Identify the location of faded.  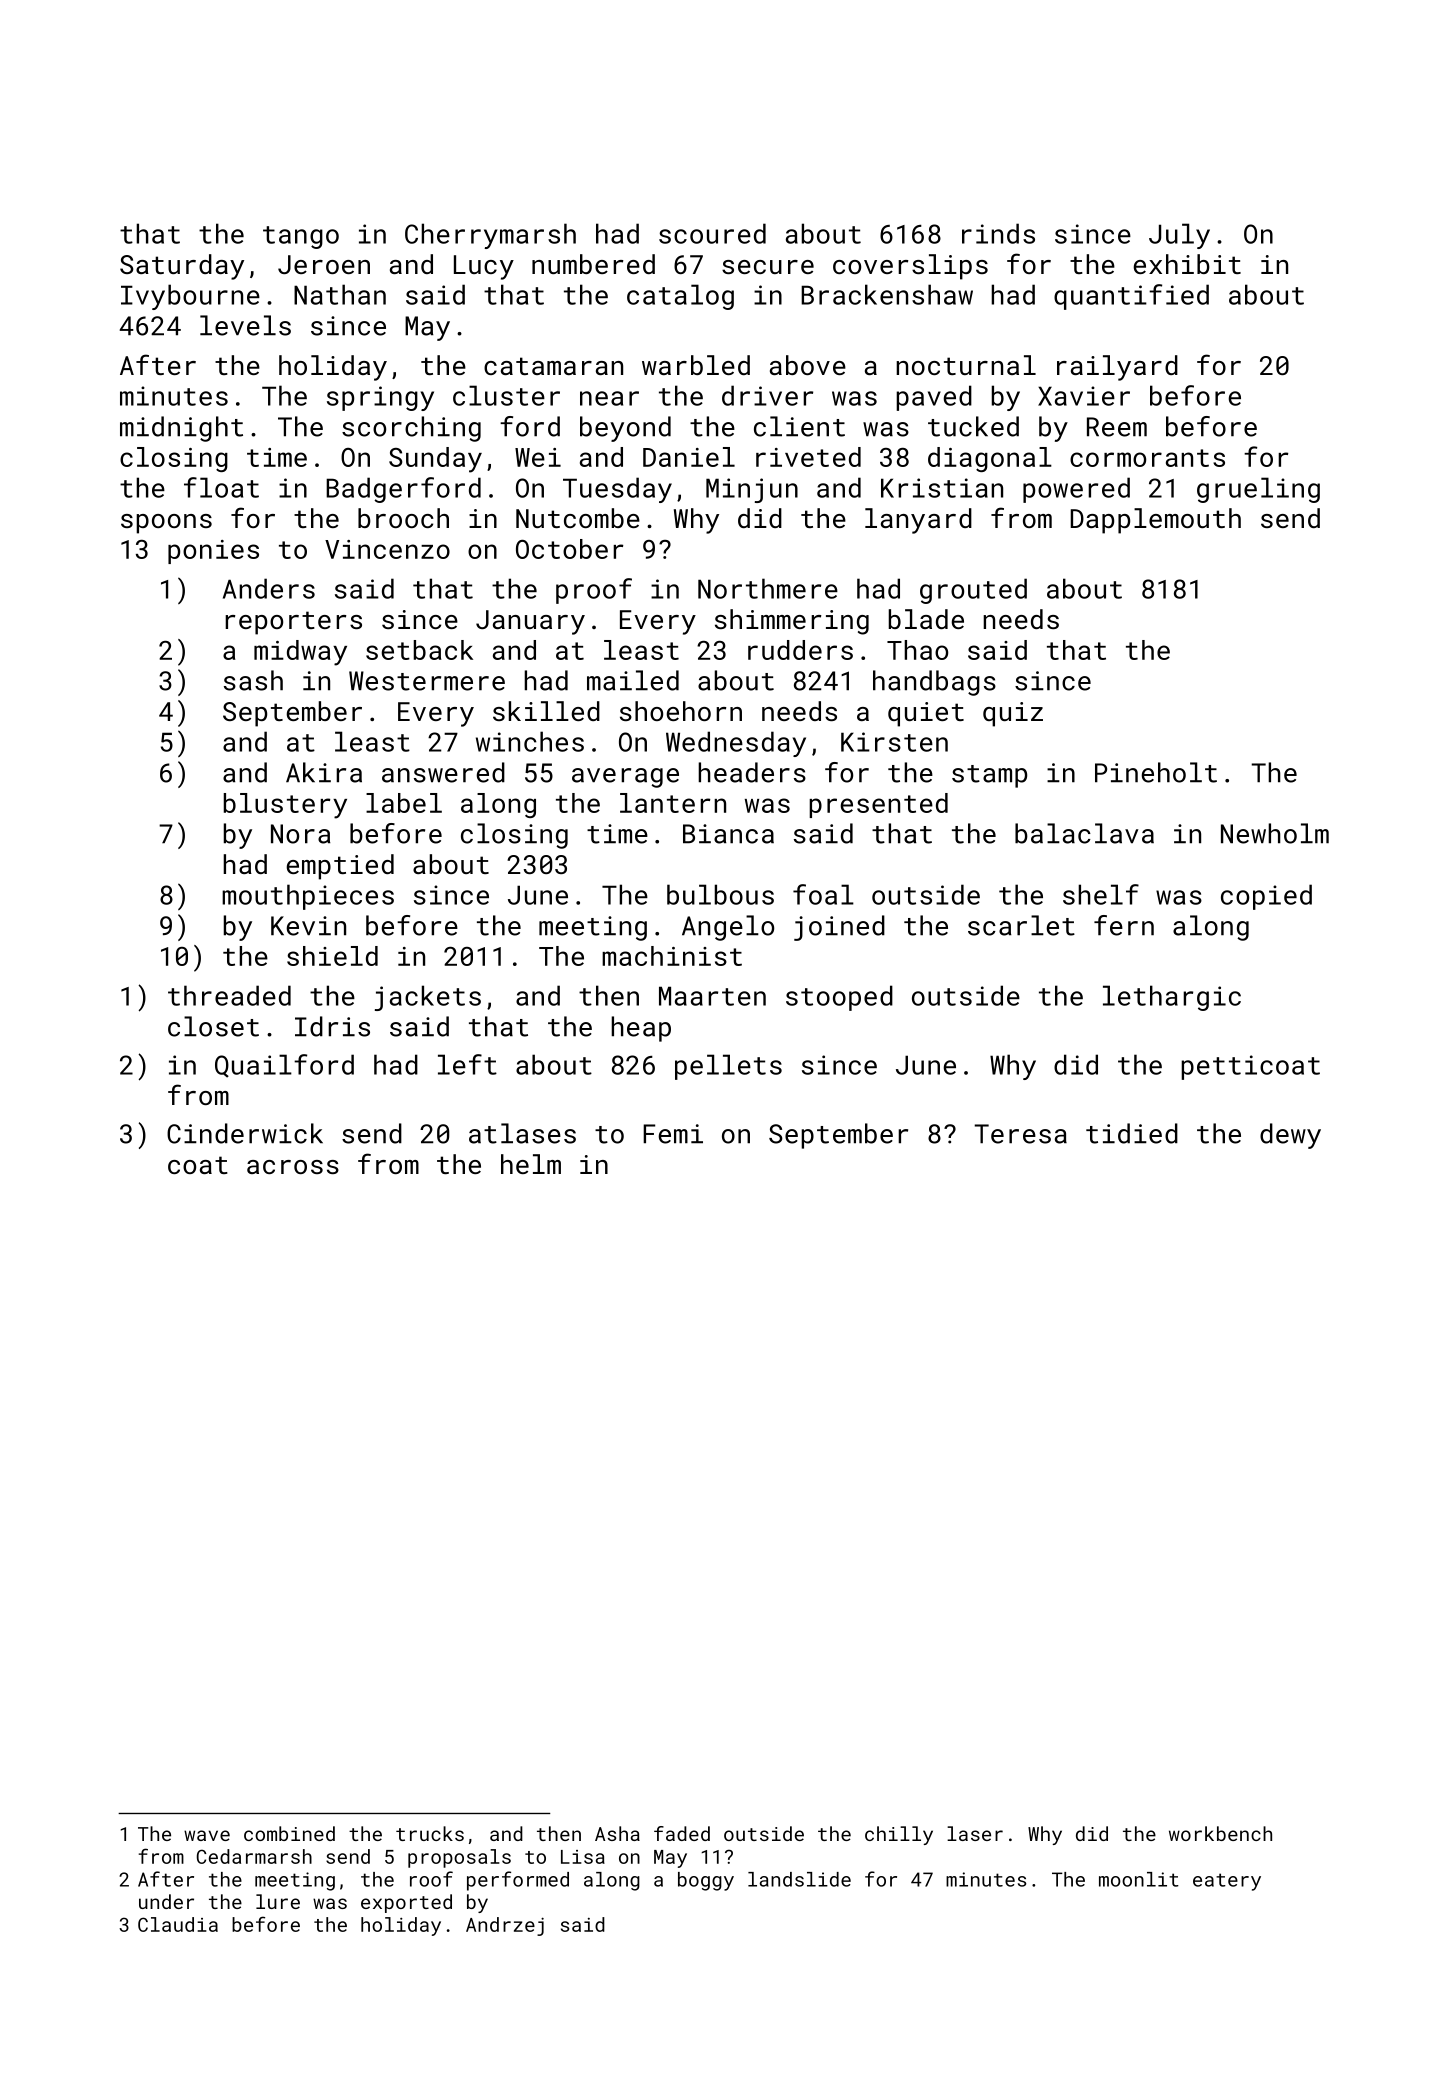
(682, 1833).
